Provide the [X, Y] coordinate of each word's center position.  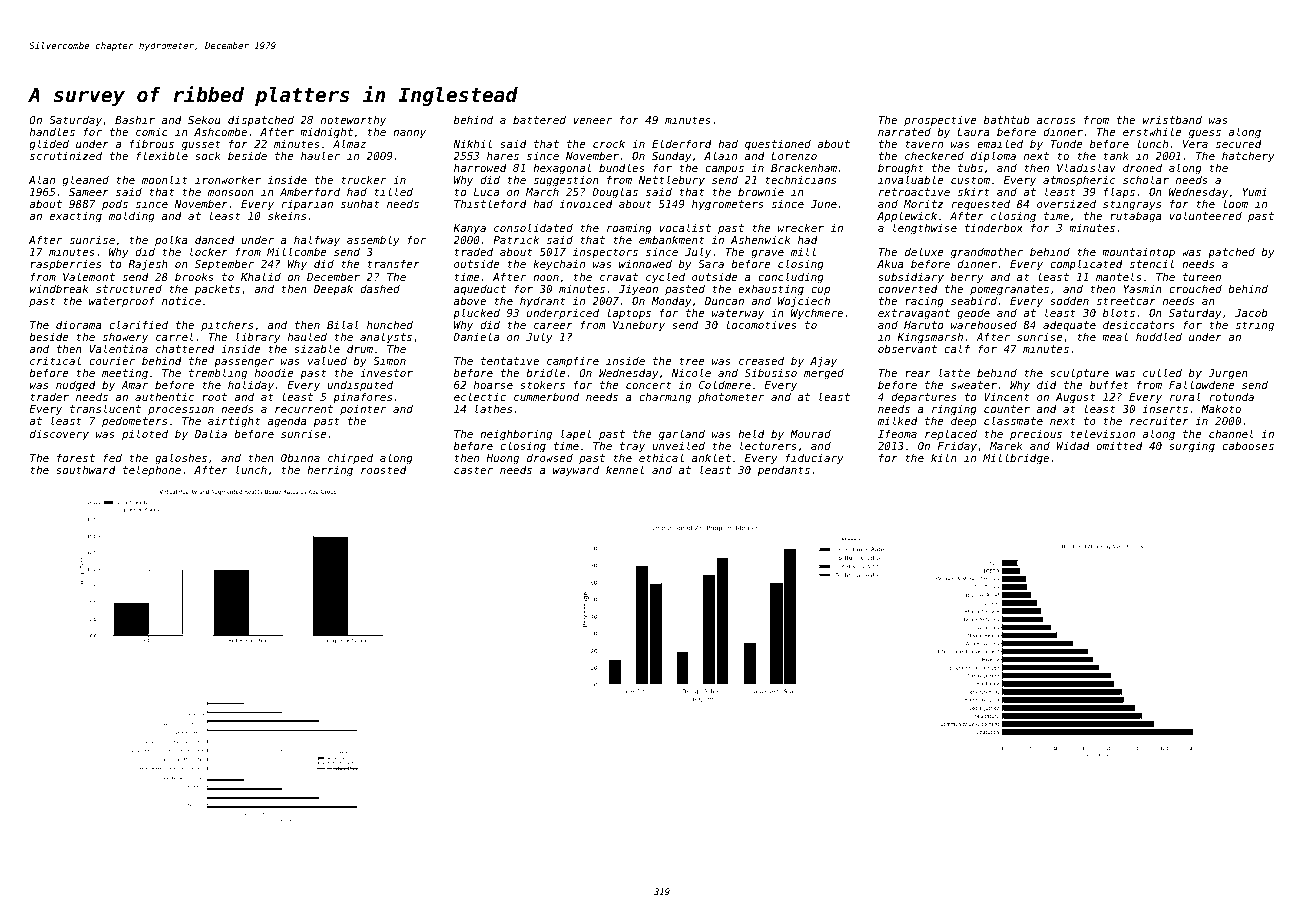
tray [632, 447]
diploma [993, 156]
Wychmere [817, 313]
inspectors [605, 253]
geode [973, 314]
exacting [76, 217]
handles [52, 131]
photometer [731, 397]
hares [503, 156]
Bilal [343, 324]
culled [1162, 372]
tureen [1202, 277]
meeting [125, 375]
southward [86, 470]
